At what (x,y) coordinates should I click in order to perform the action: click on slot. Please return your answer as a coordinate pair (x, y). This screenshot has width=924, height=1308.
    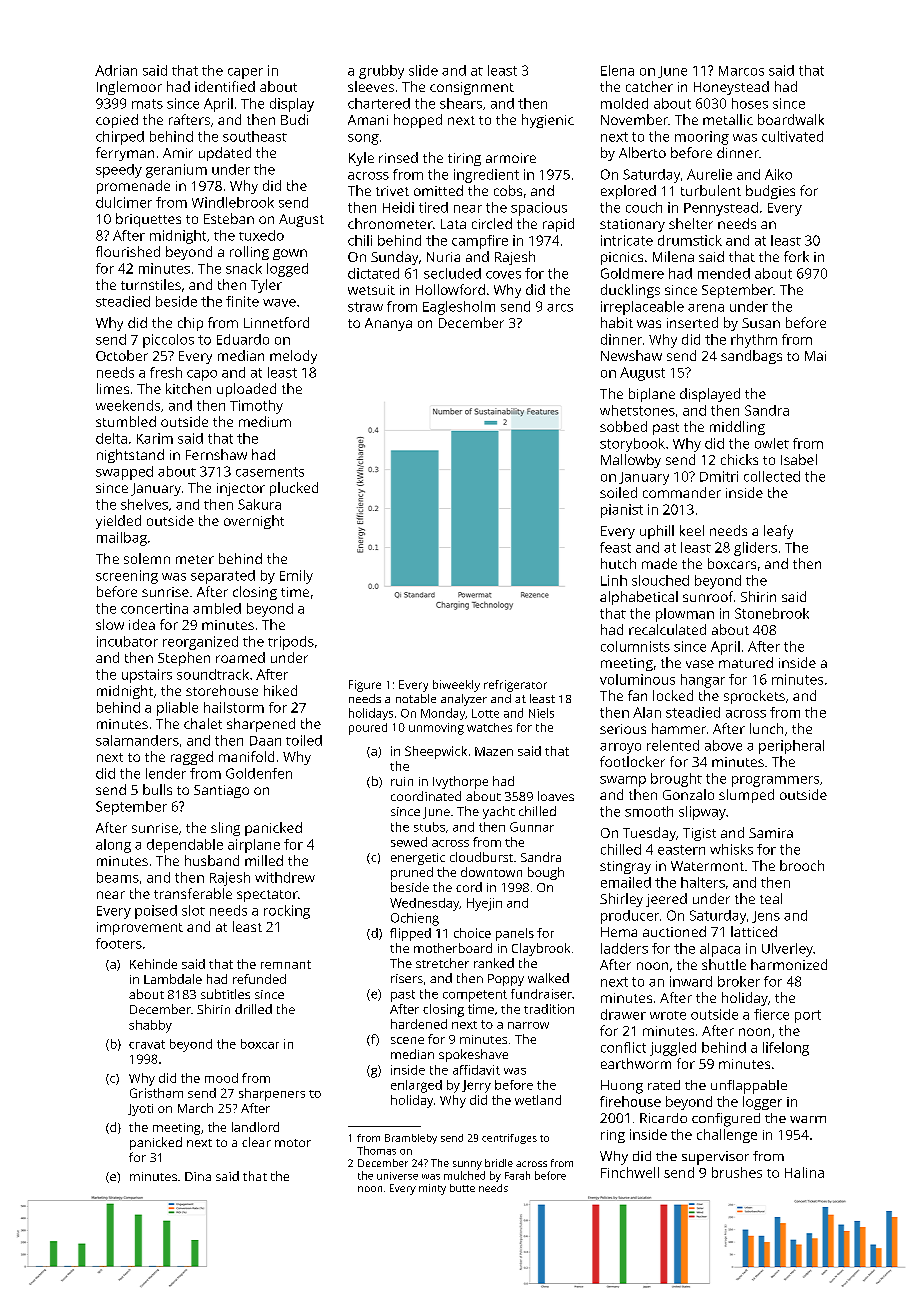
    Looking at the image, I should click on (193, 910).
